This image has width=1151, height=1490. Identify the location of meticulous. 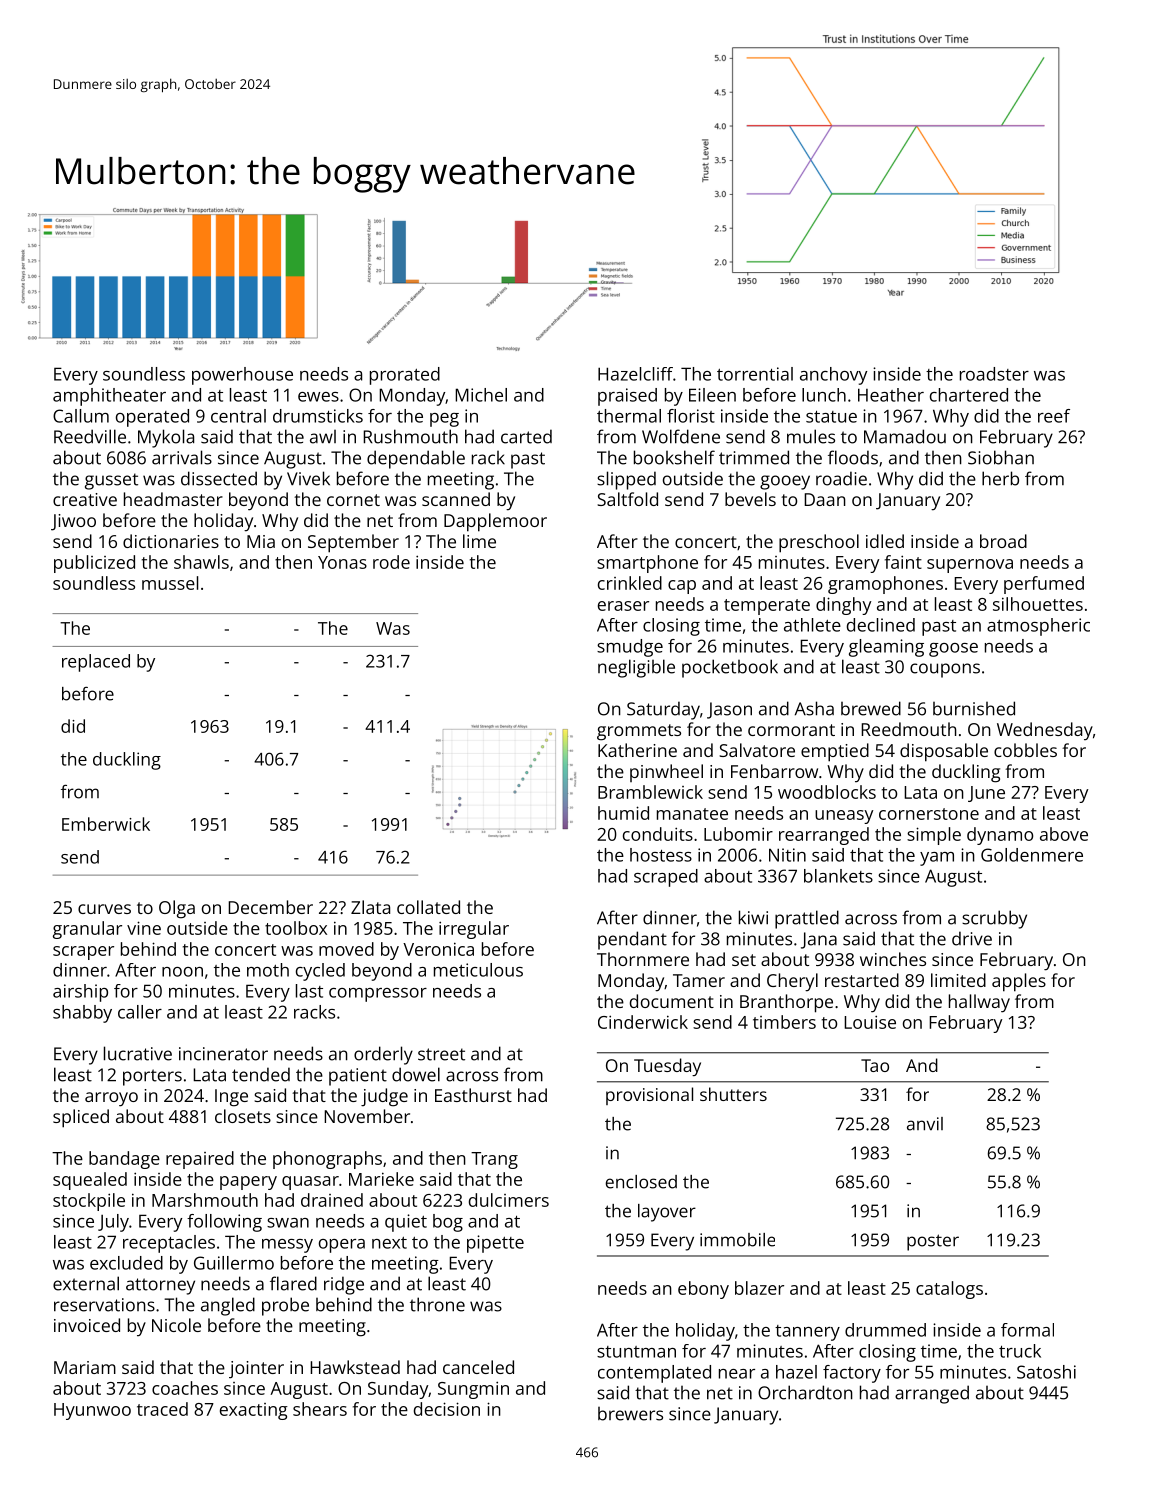
(478, 970).
